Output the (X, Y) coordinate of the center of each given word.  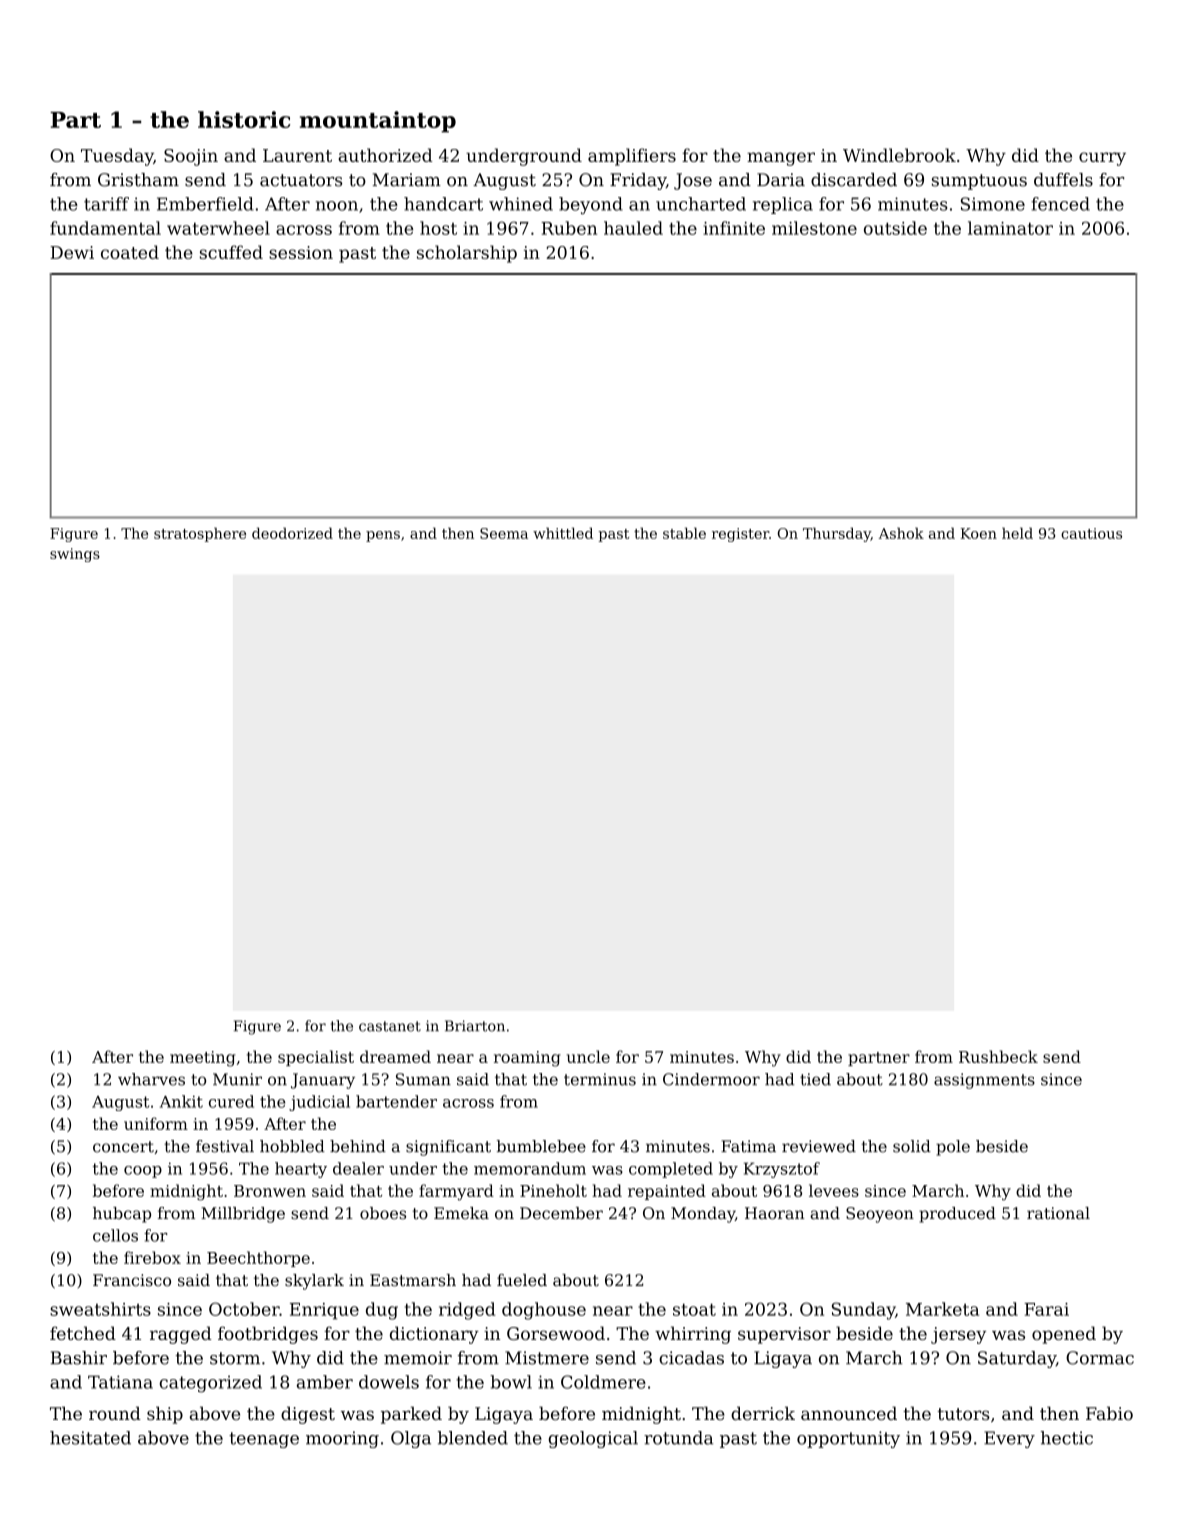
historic (244, 119)
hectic (1067, 1438)
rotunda (678, 1438)
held (1017, 533)
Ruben (569, 228)
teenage (264, 1440)
